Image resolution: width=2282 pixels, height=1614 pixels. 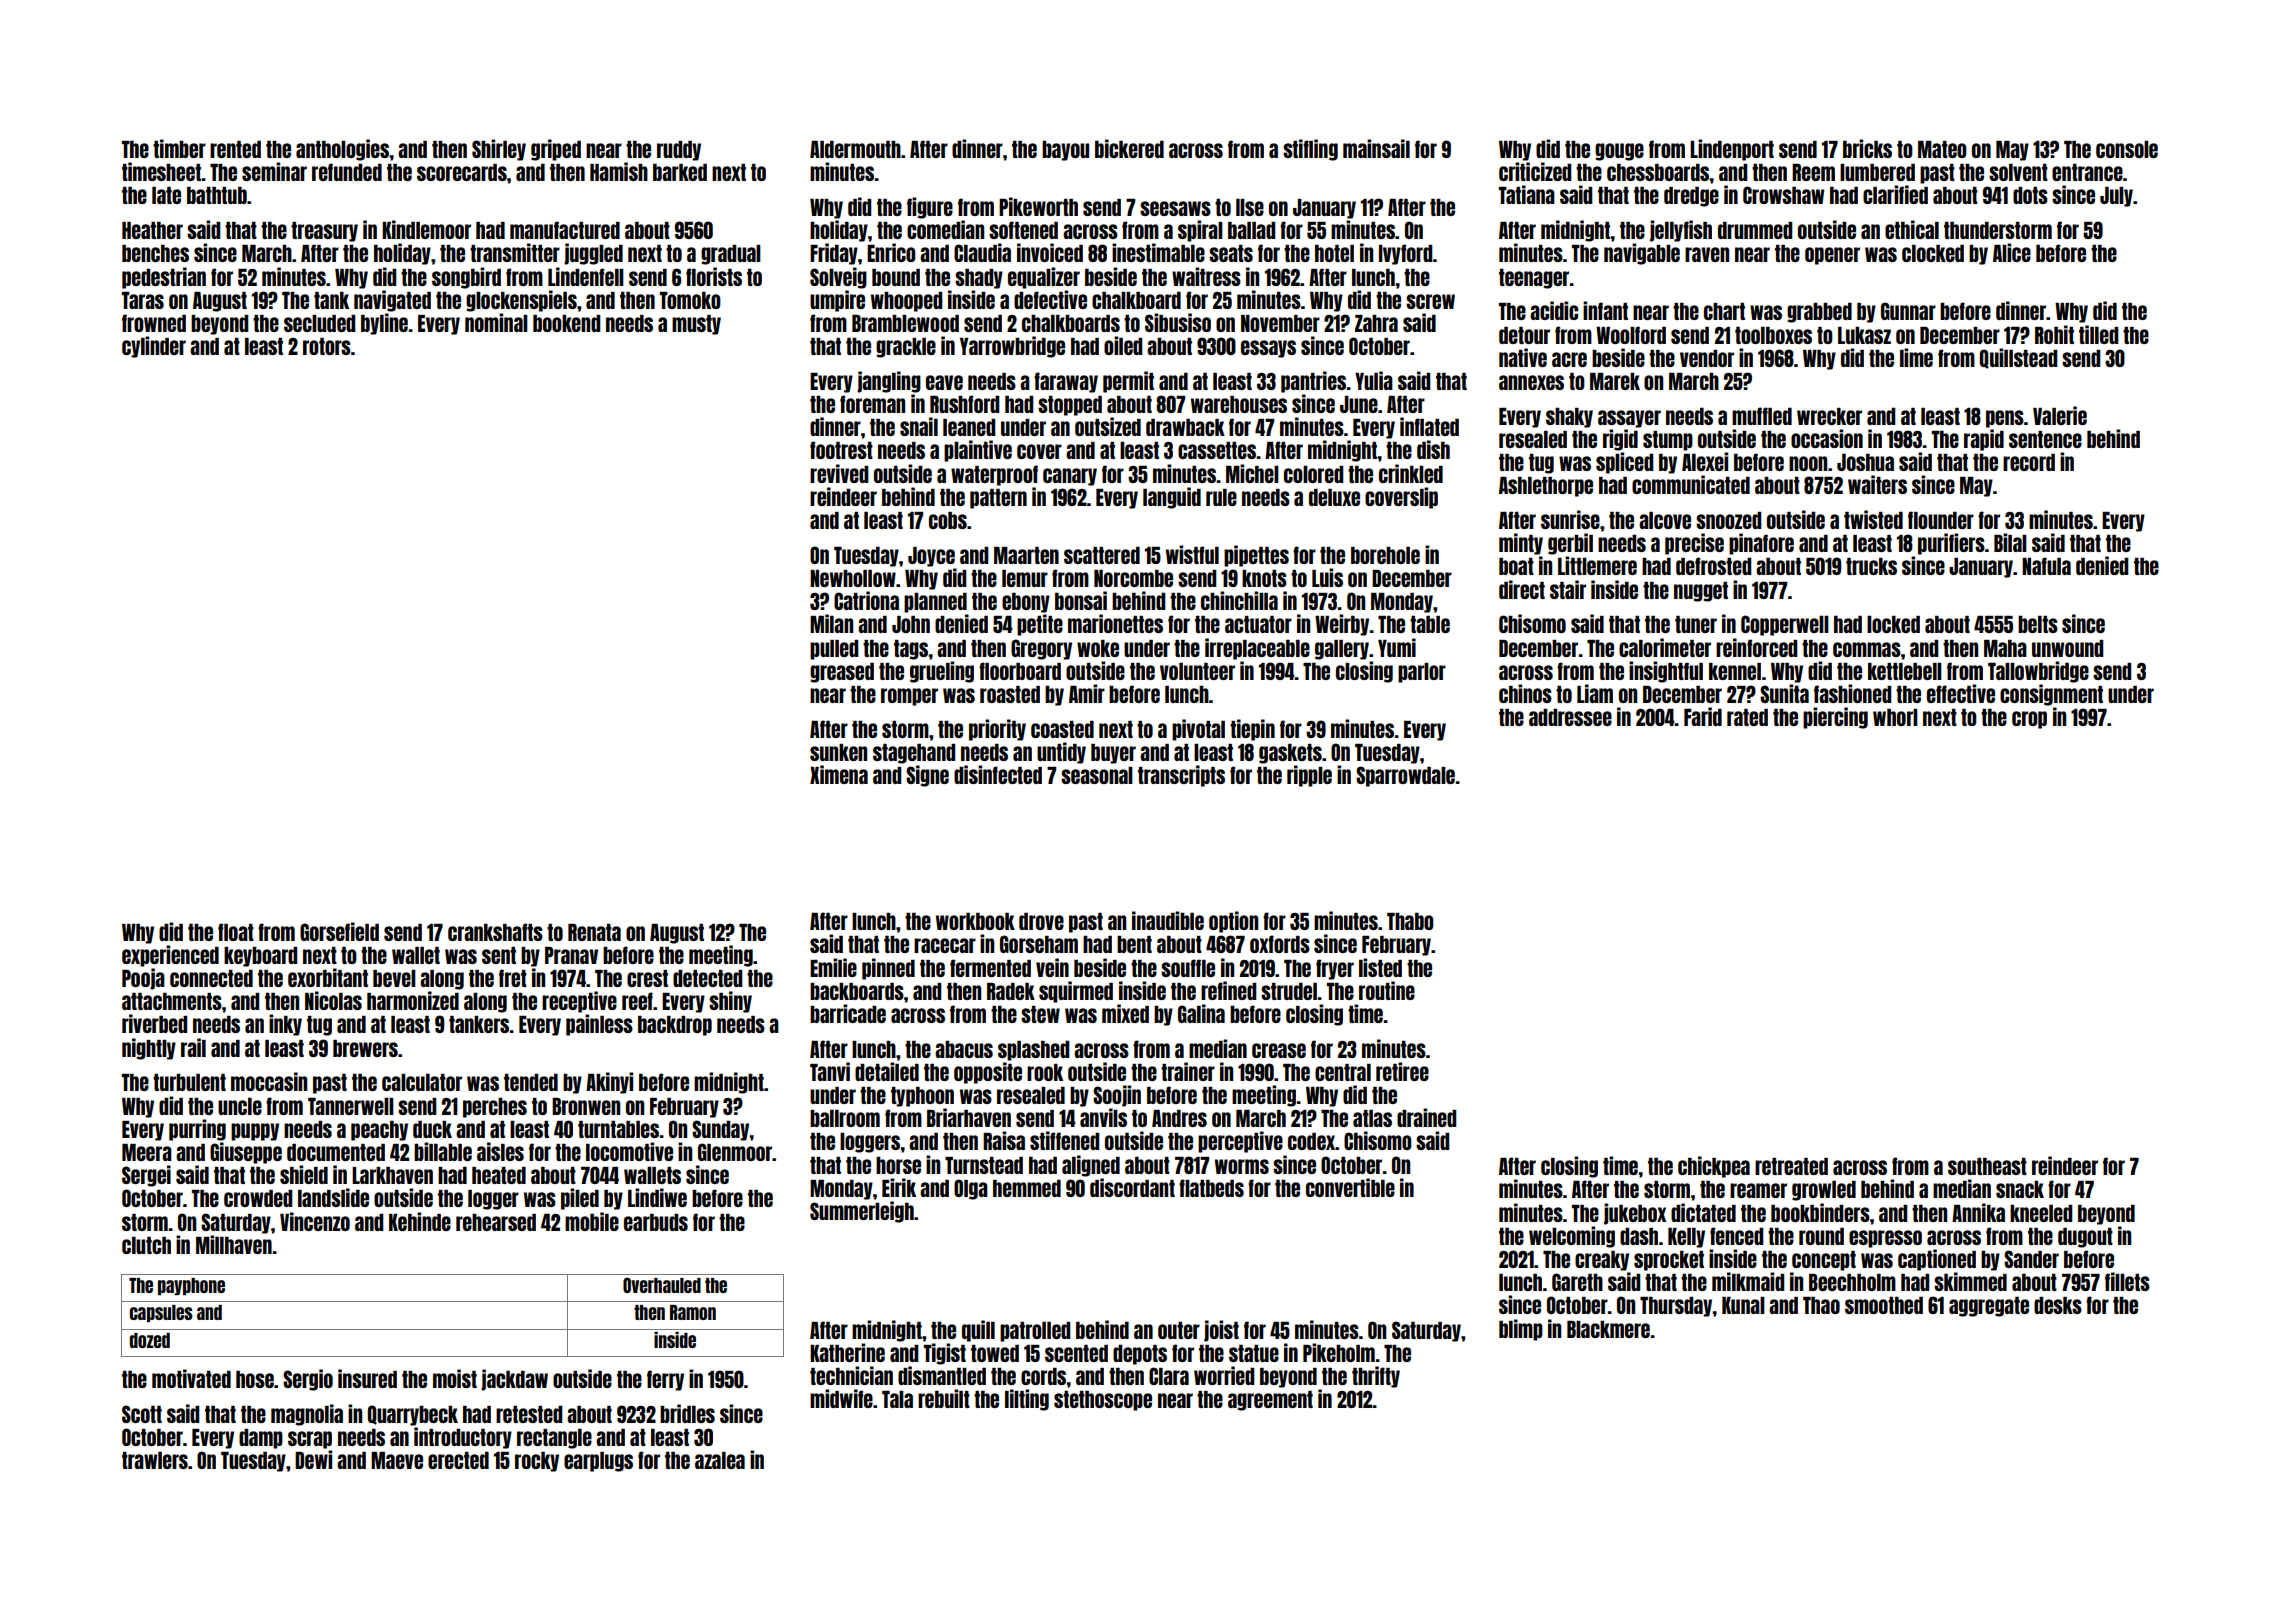 I want to click on griped, so click(x=556, y=150).
